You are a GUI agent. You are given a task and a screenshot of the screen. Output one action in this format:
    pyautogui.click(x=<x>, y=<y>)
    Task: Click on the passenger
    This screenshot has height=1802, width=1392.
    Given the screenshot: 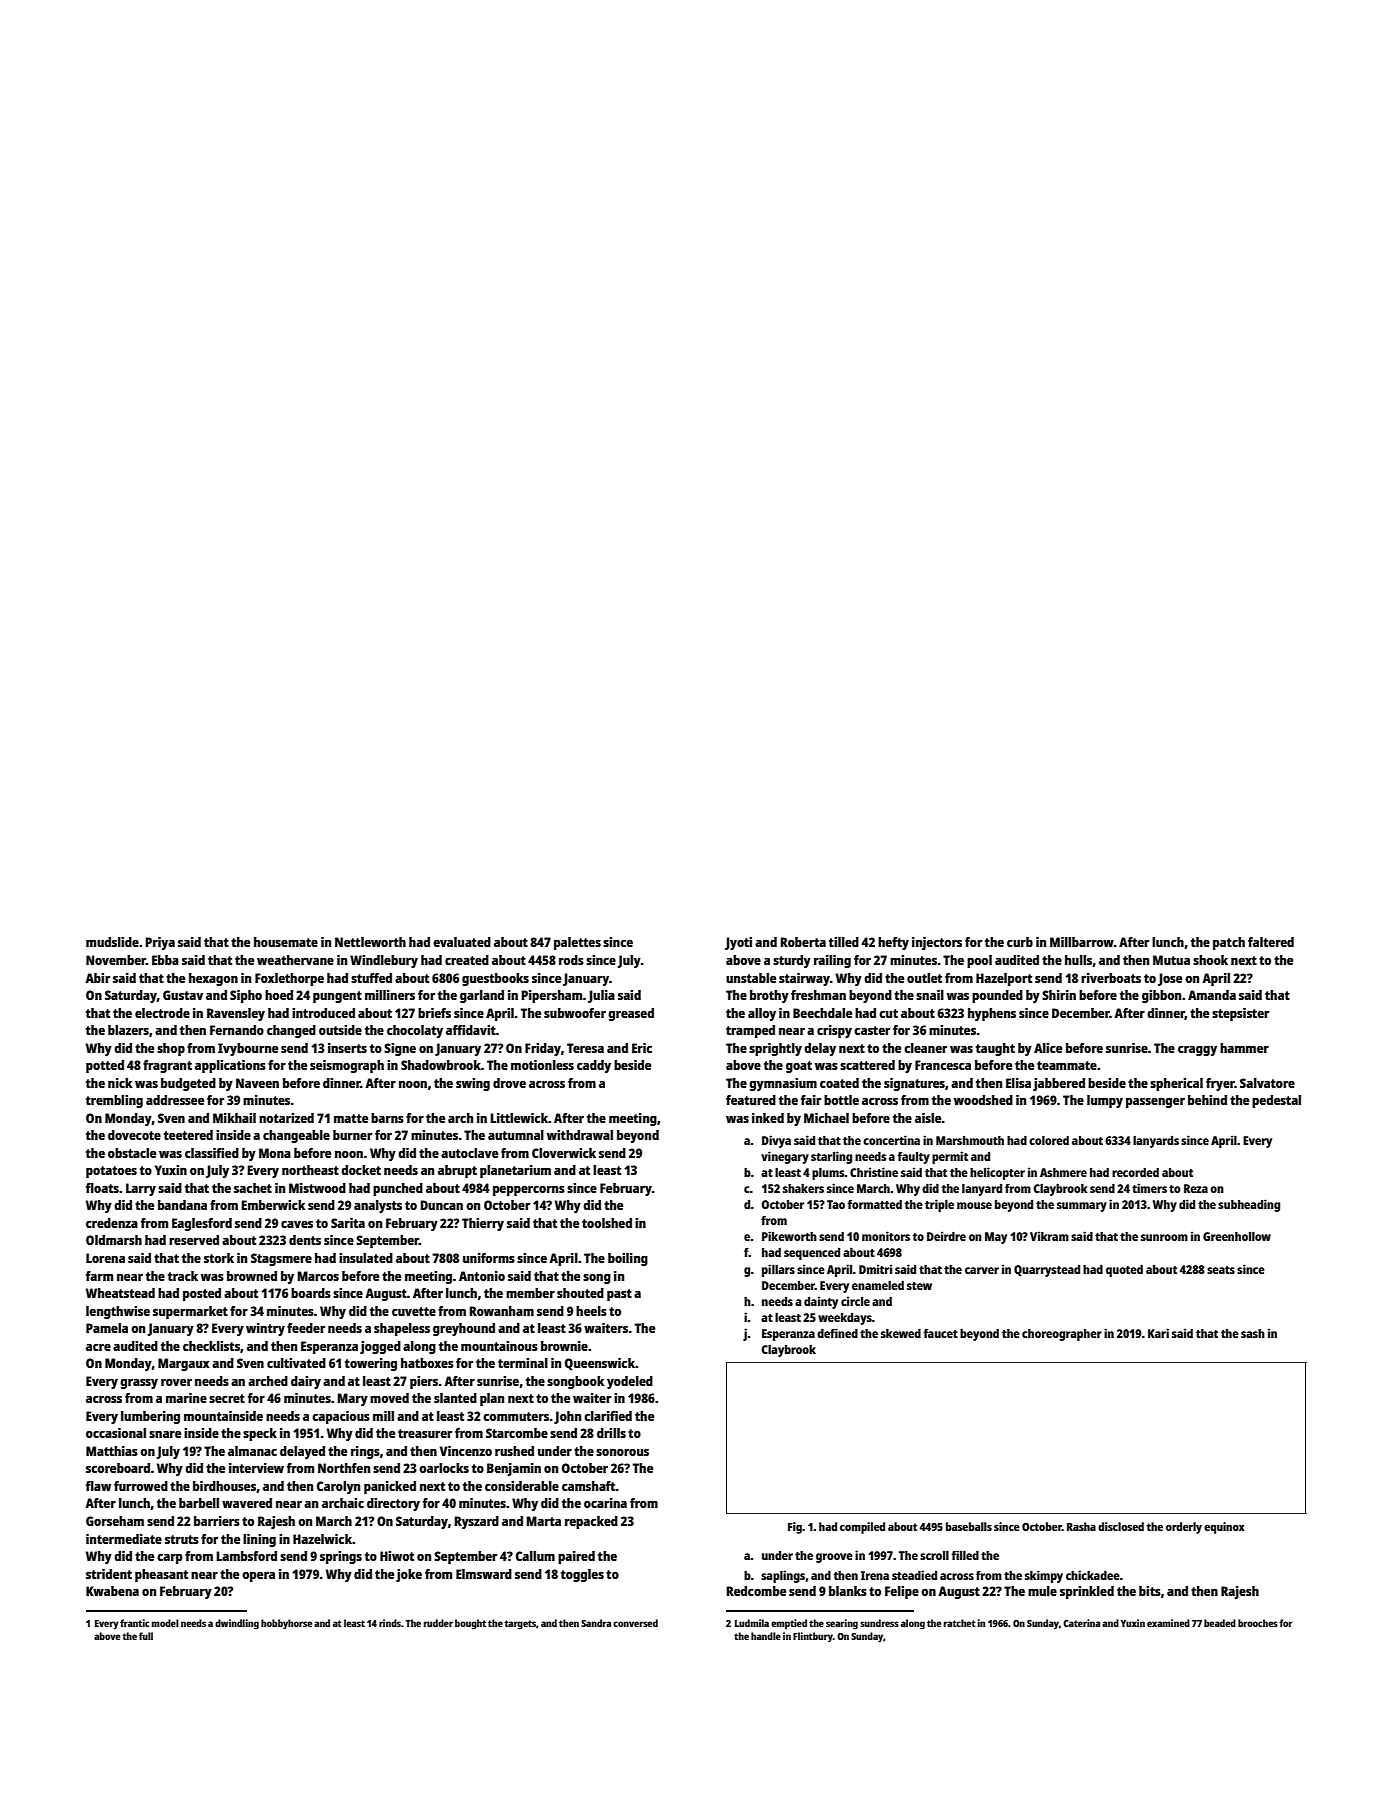 What is the action you would take?
    pyautogui.click(x=1155, y=1103)
